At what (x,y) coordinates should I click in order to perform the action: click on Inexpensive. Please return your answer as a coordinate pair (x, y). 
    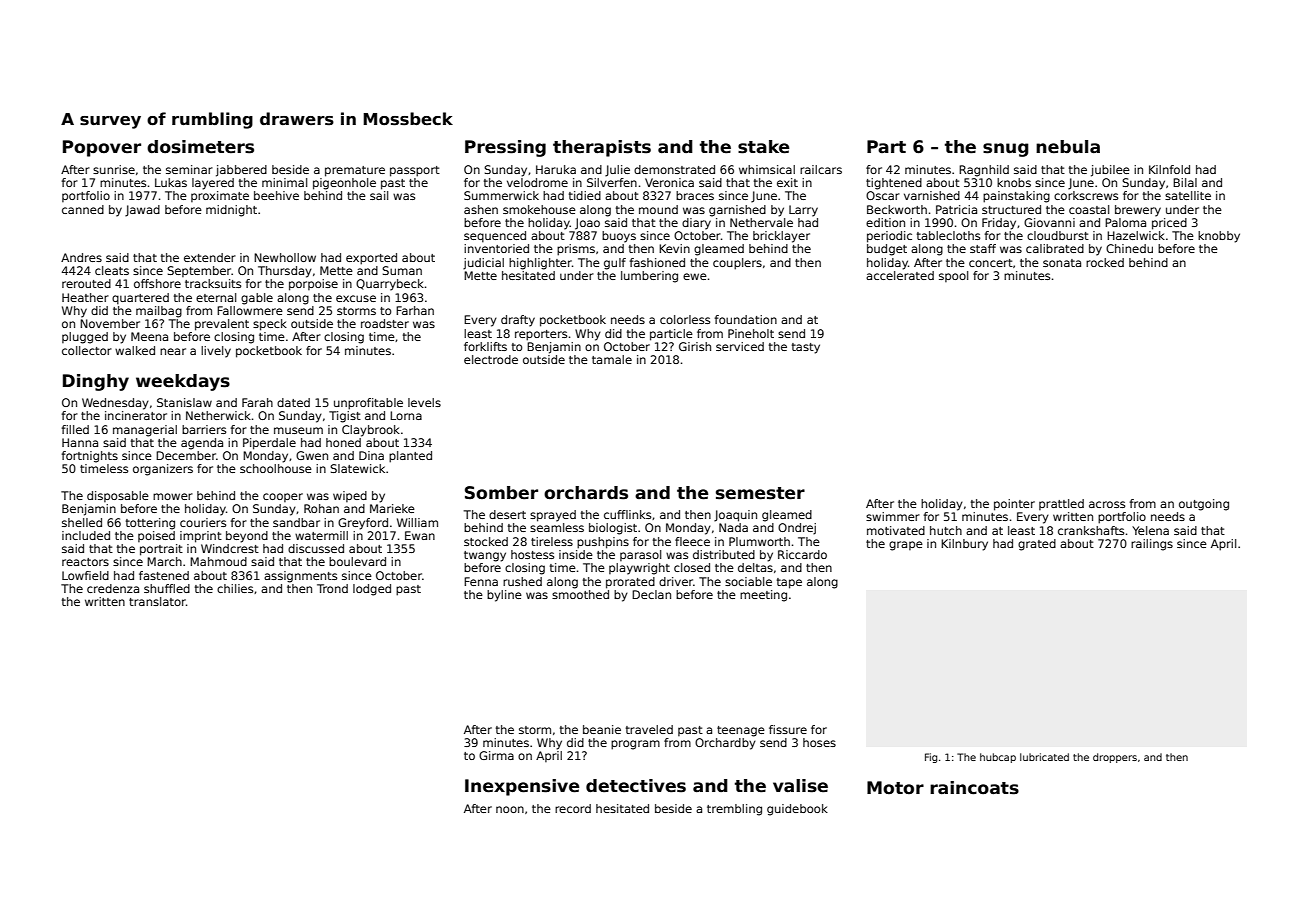
    Looking at the image, I should click on (522, 787).
